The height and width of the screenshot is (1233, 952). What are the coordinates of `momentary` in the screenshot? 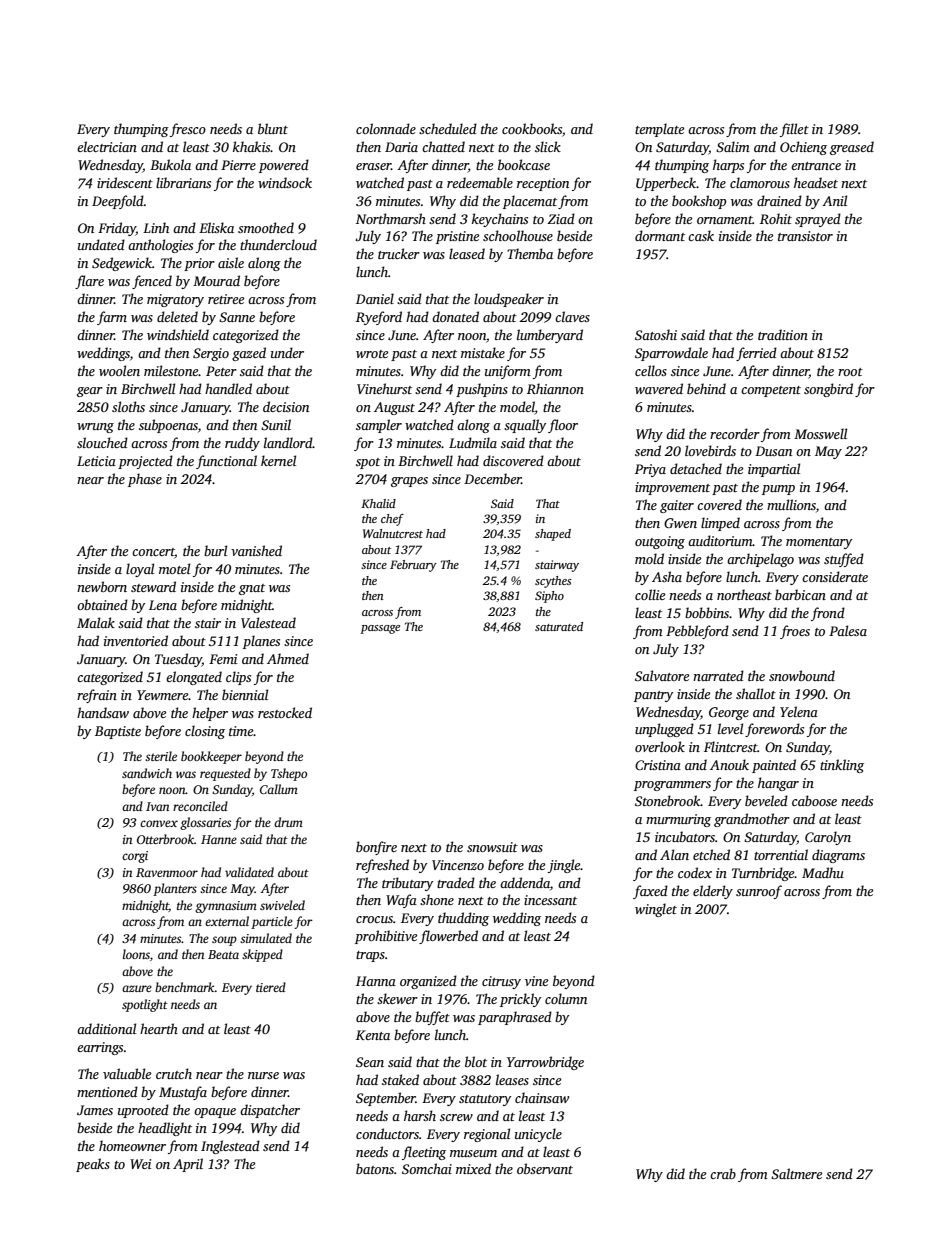 It's located at (819, 543).
